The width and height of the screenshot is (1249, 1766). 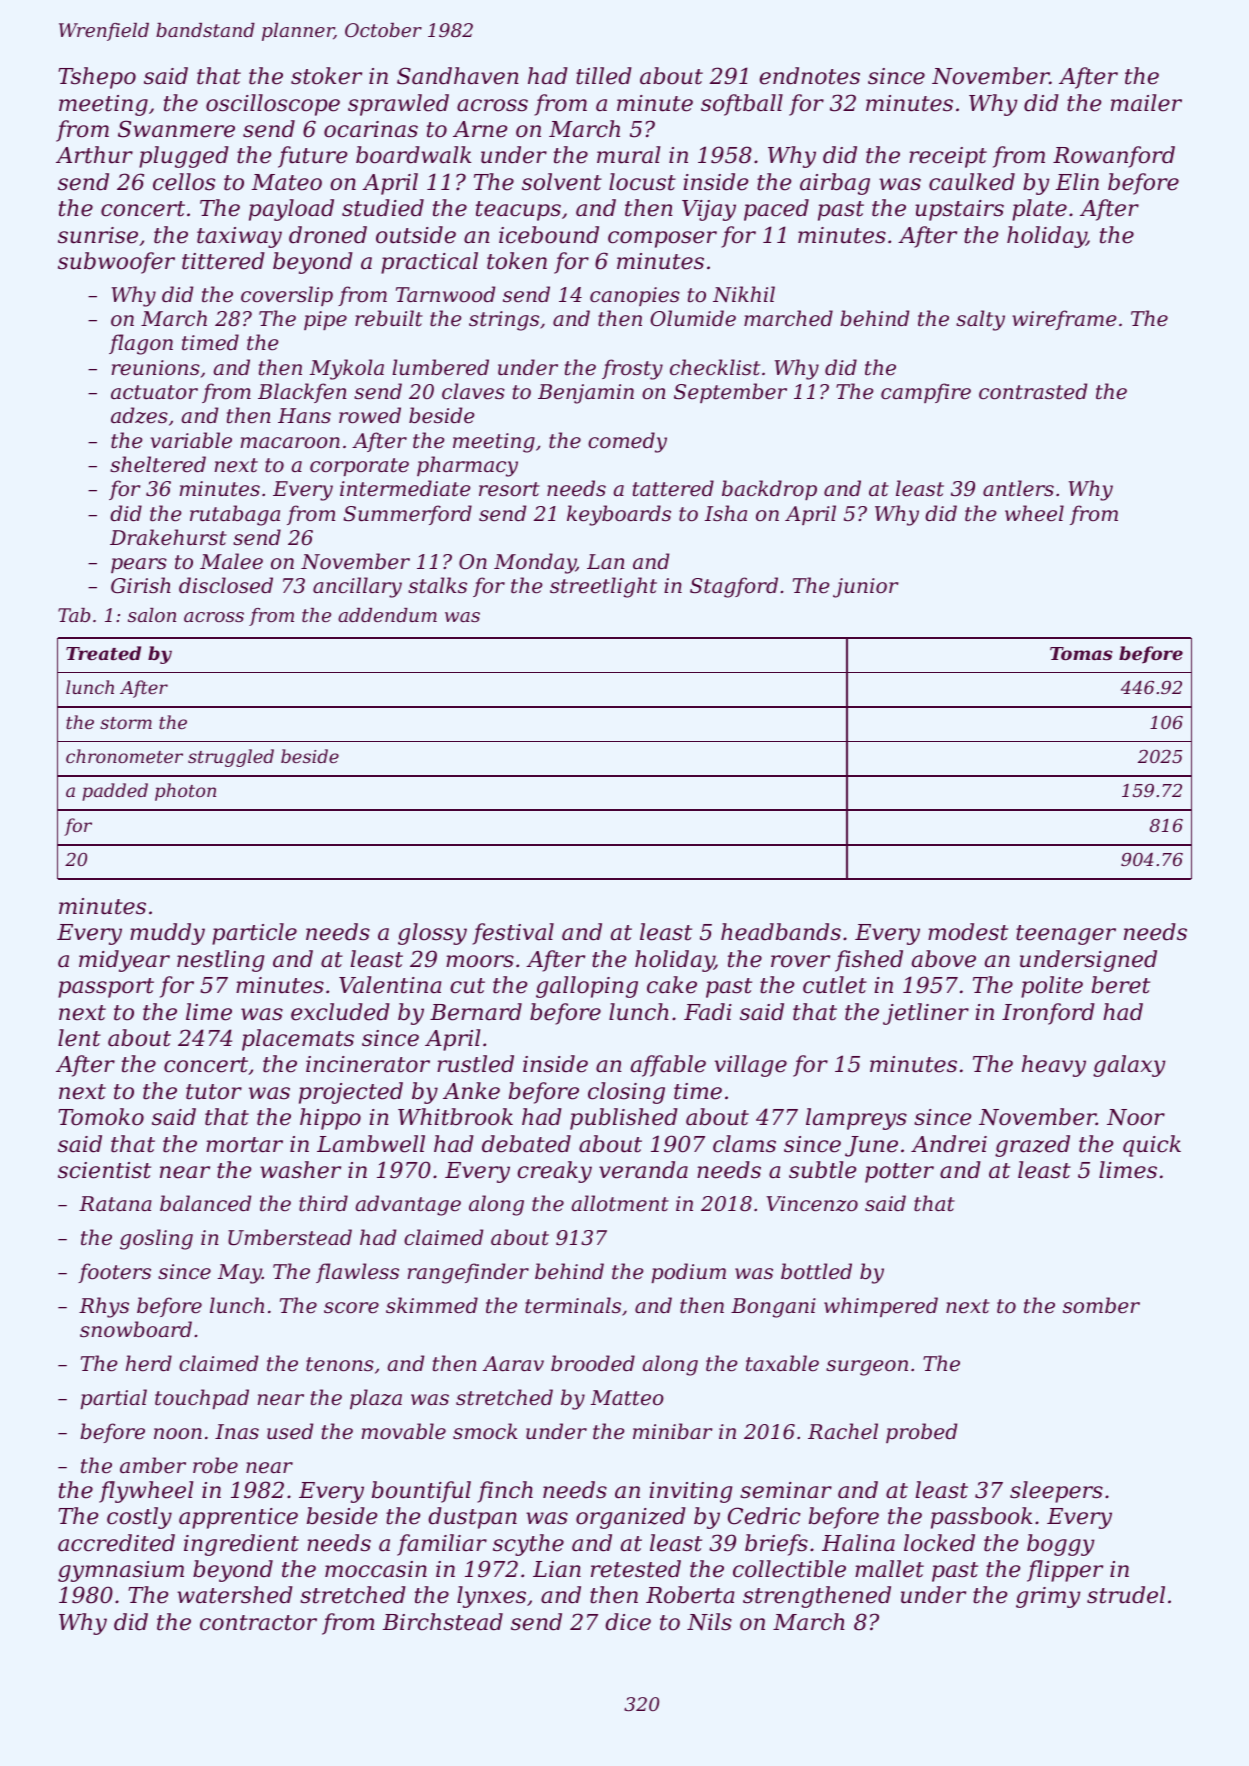 I want to click on contractor, so click(x=258, y=1623).
